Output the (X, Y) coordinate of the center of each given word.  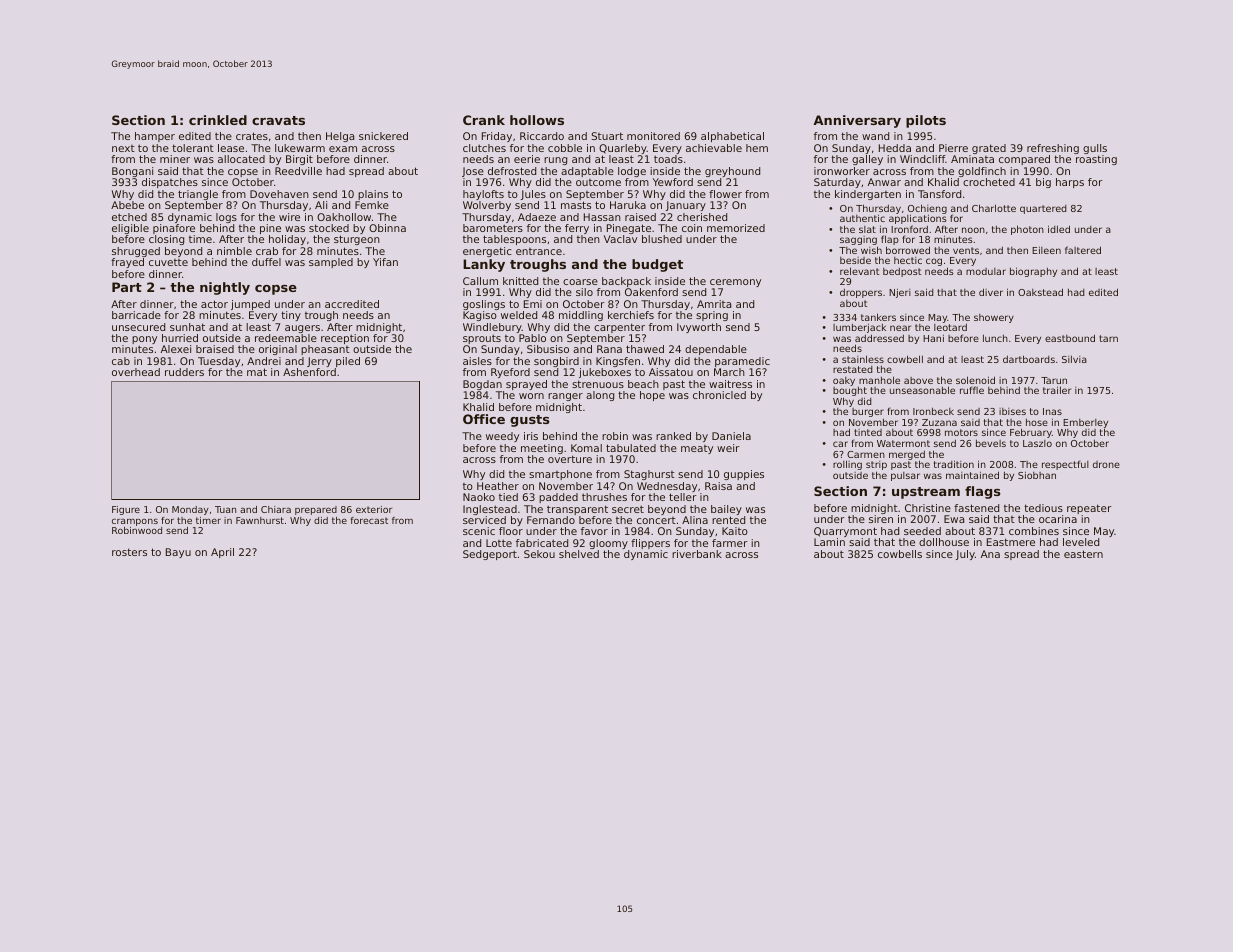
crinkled (218, 120)
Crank (484, 120)
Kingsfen (618, 362)
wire (289, 217)
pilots (926, 121)
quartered (1043, 209)
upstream (926, 493)
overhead (136, 372)
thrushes (604, 497)
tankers (878, 317)
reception (345, 340)
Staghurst (649, 475)
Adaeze (537, 217)
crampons (135, 522)
